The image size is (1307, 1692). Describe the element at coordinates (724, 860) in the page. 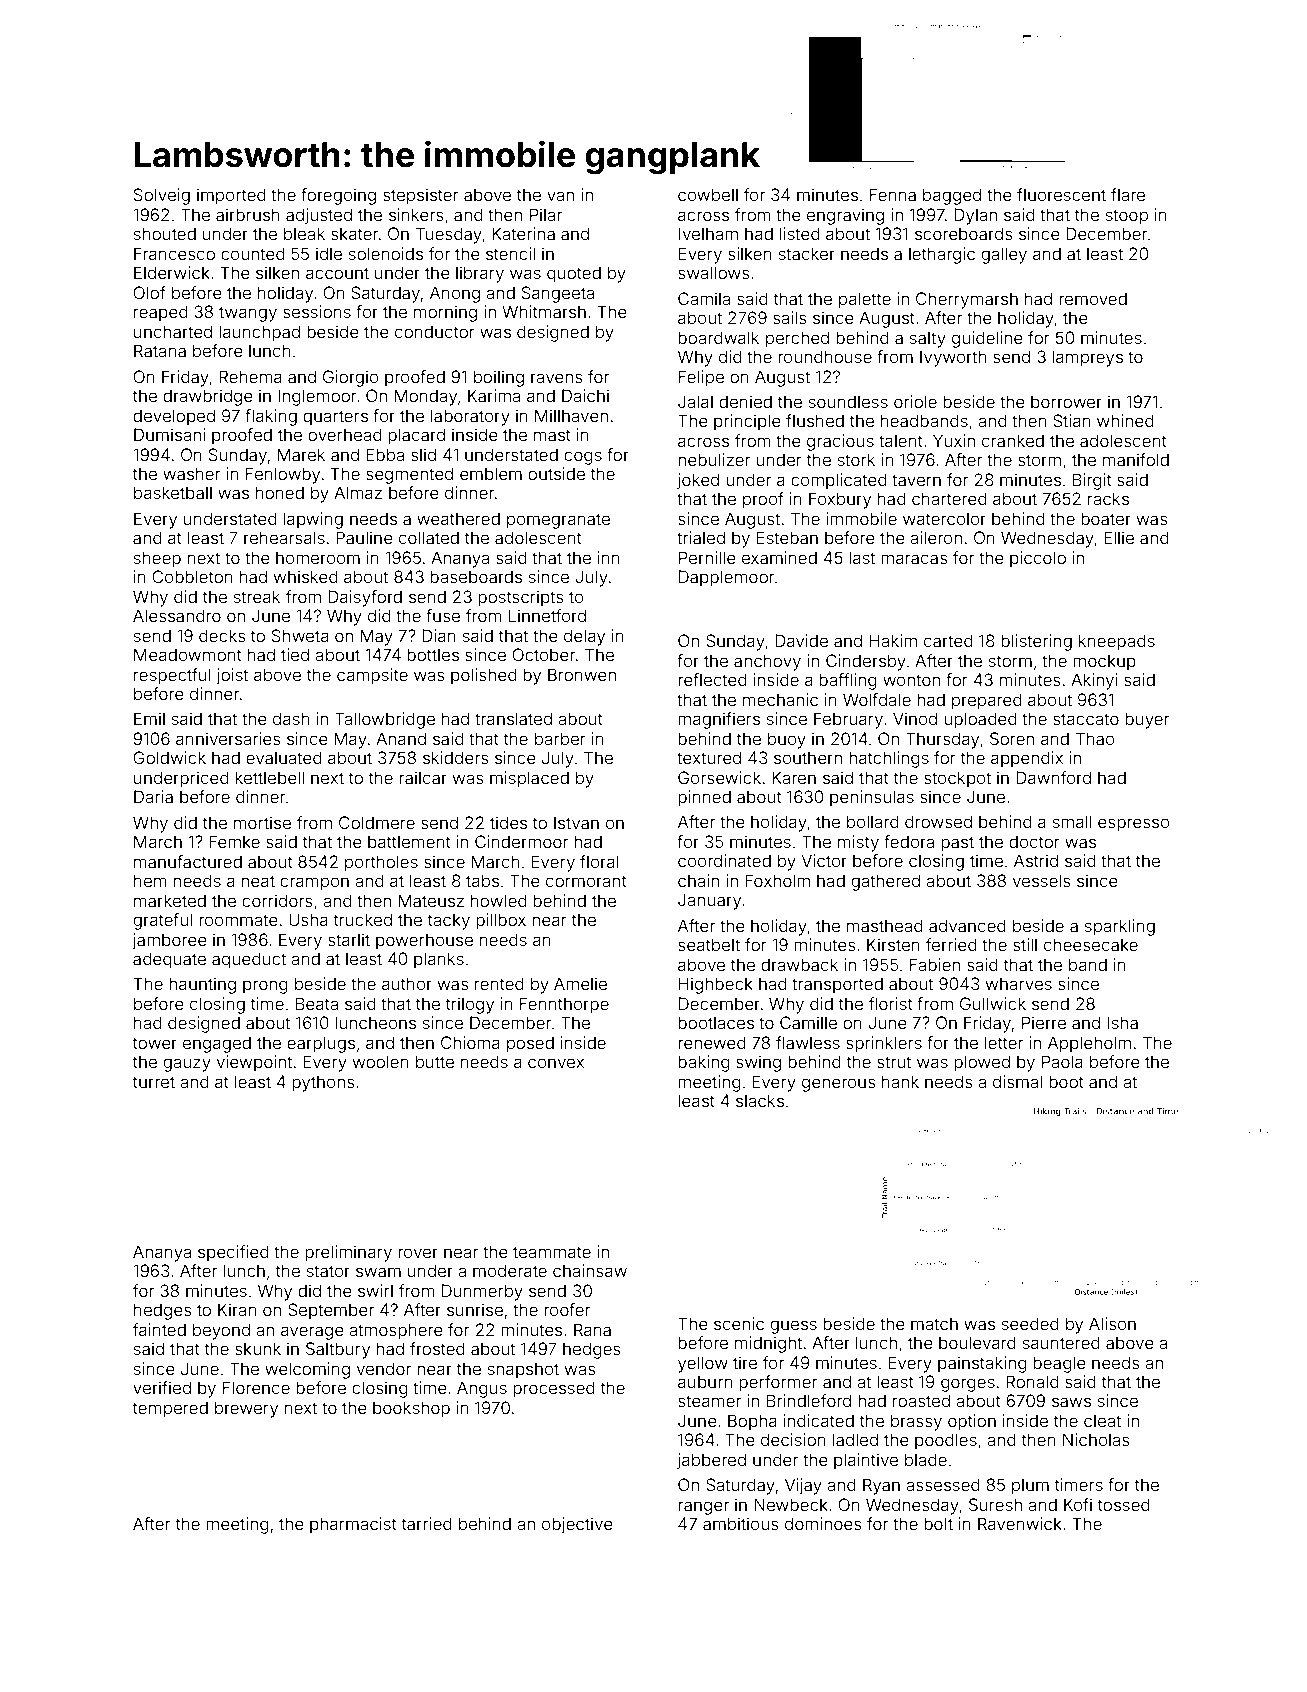

I see `coordinated` at that location.
